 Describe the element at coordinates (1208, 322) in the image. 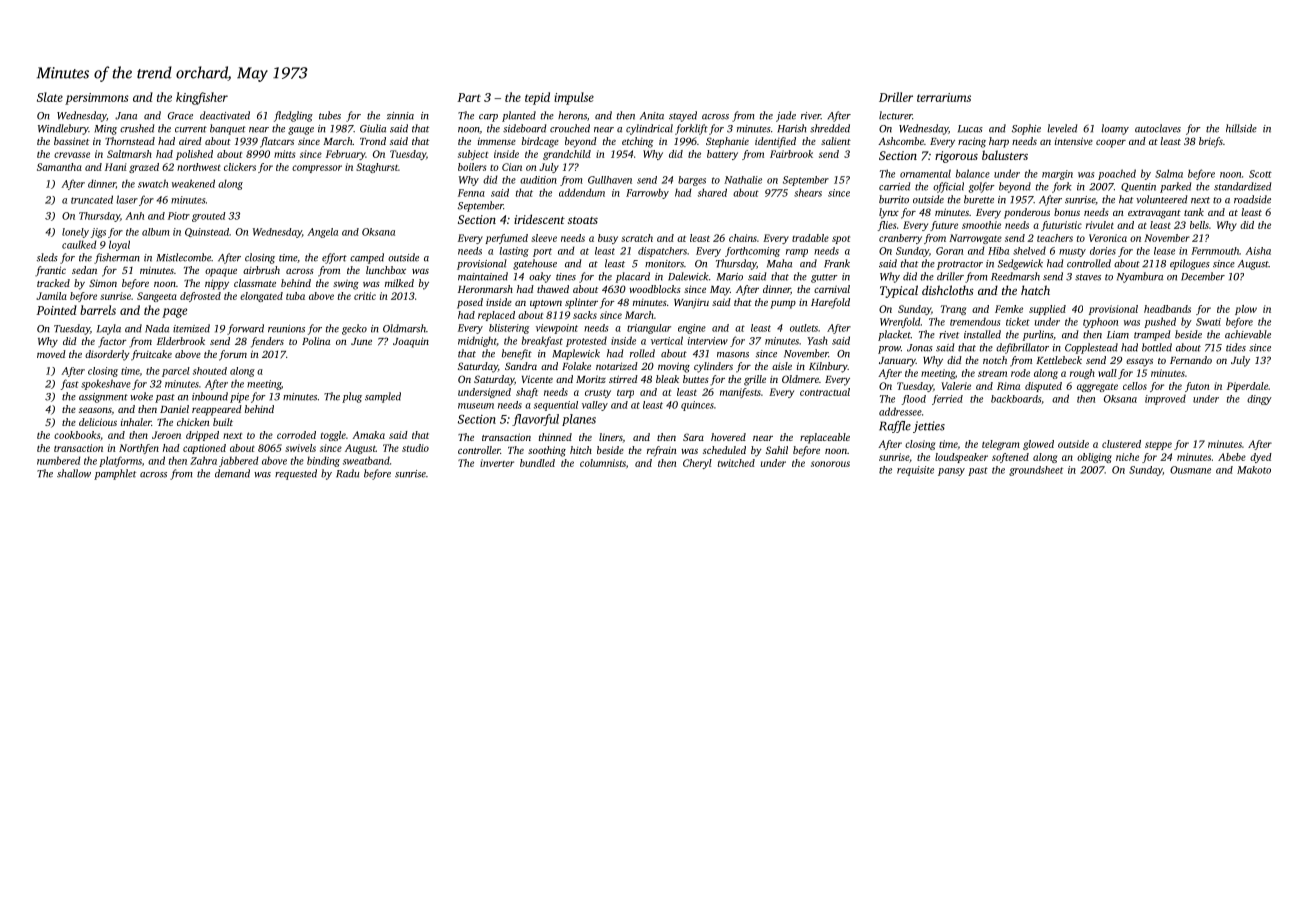

I see `Swati` at that location.
